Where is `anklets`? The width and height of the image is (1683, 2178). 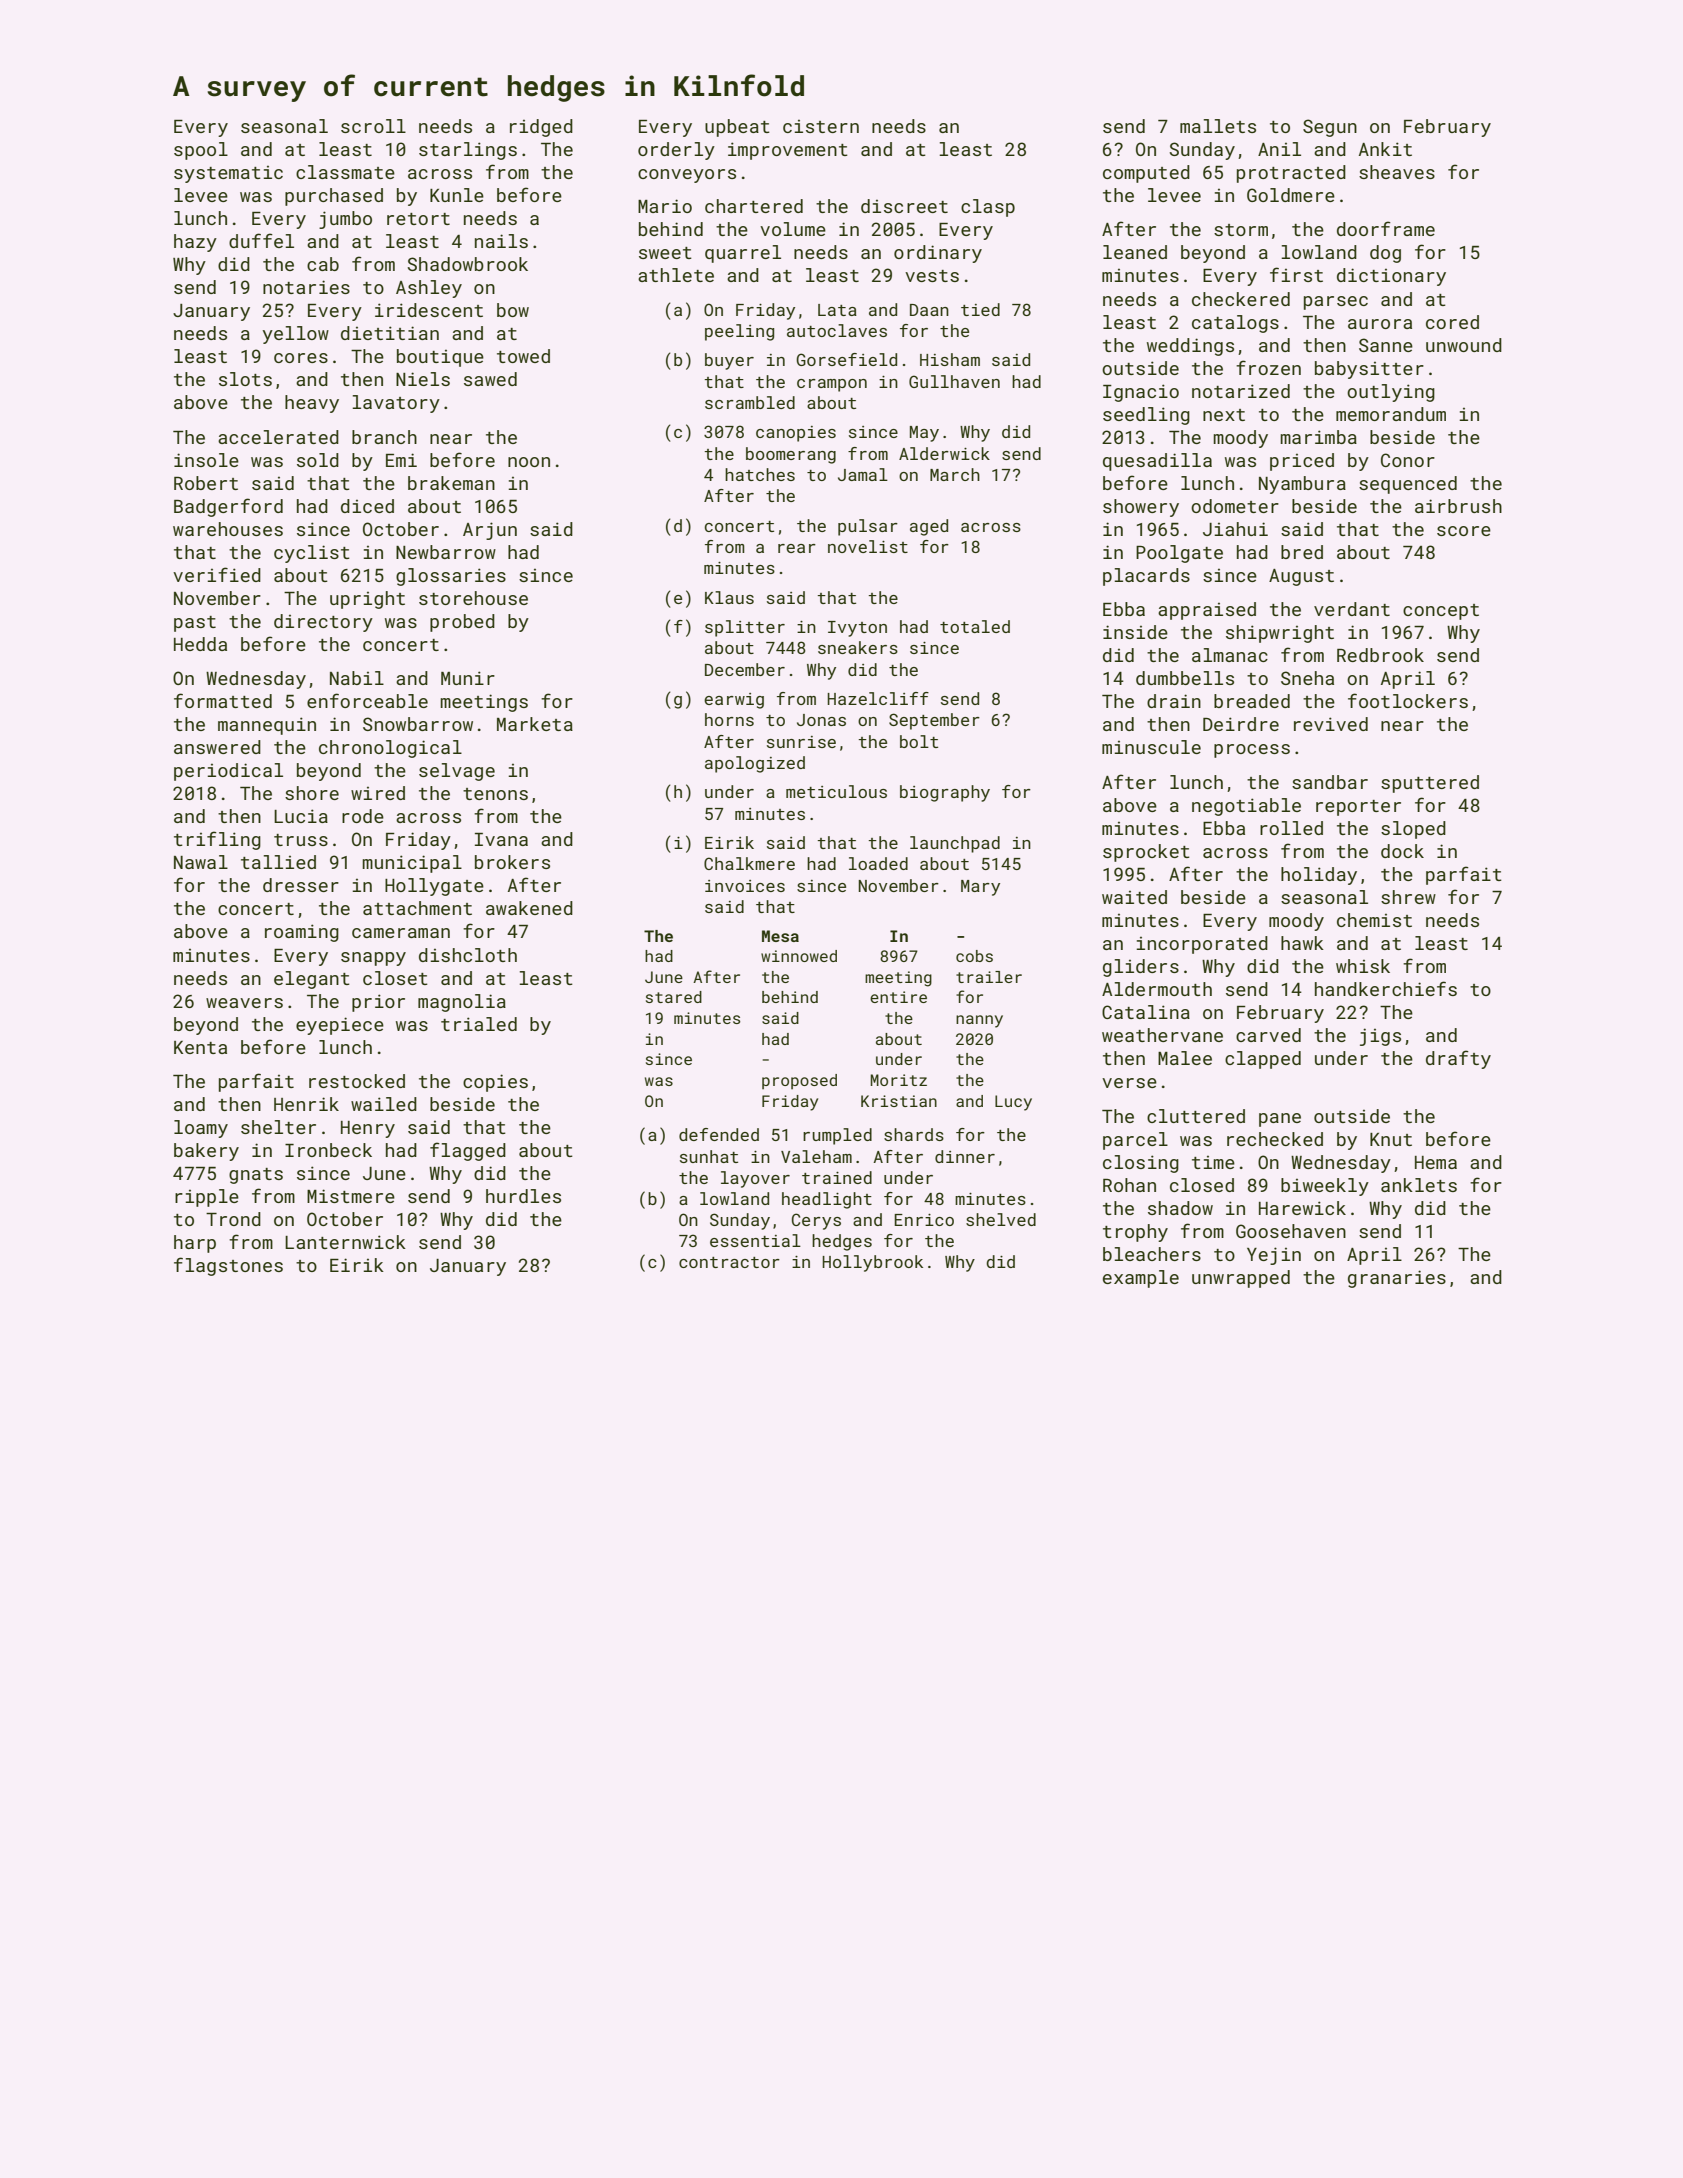
anklets is located at coordinates (1419, 1185).
